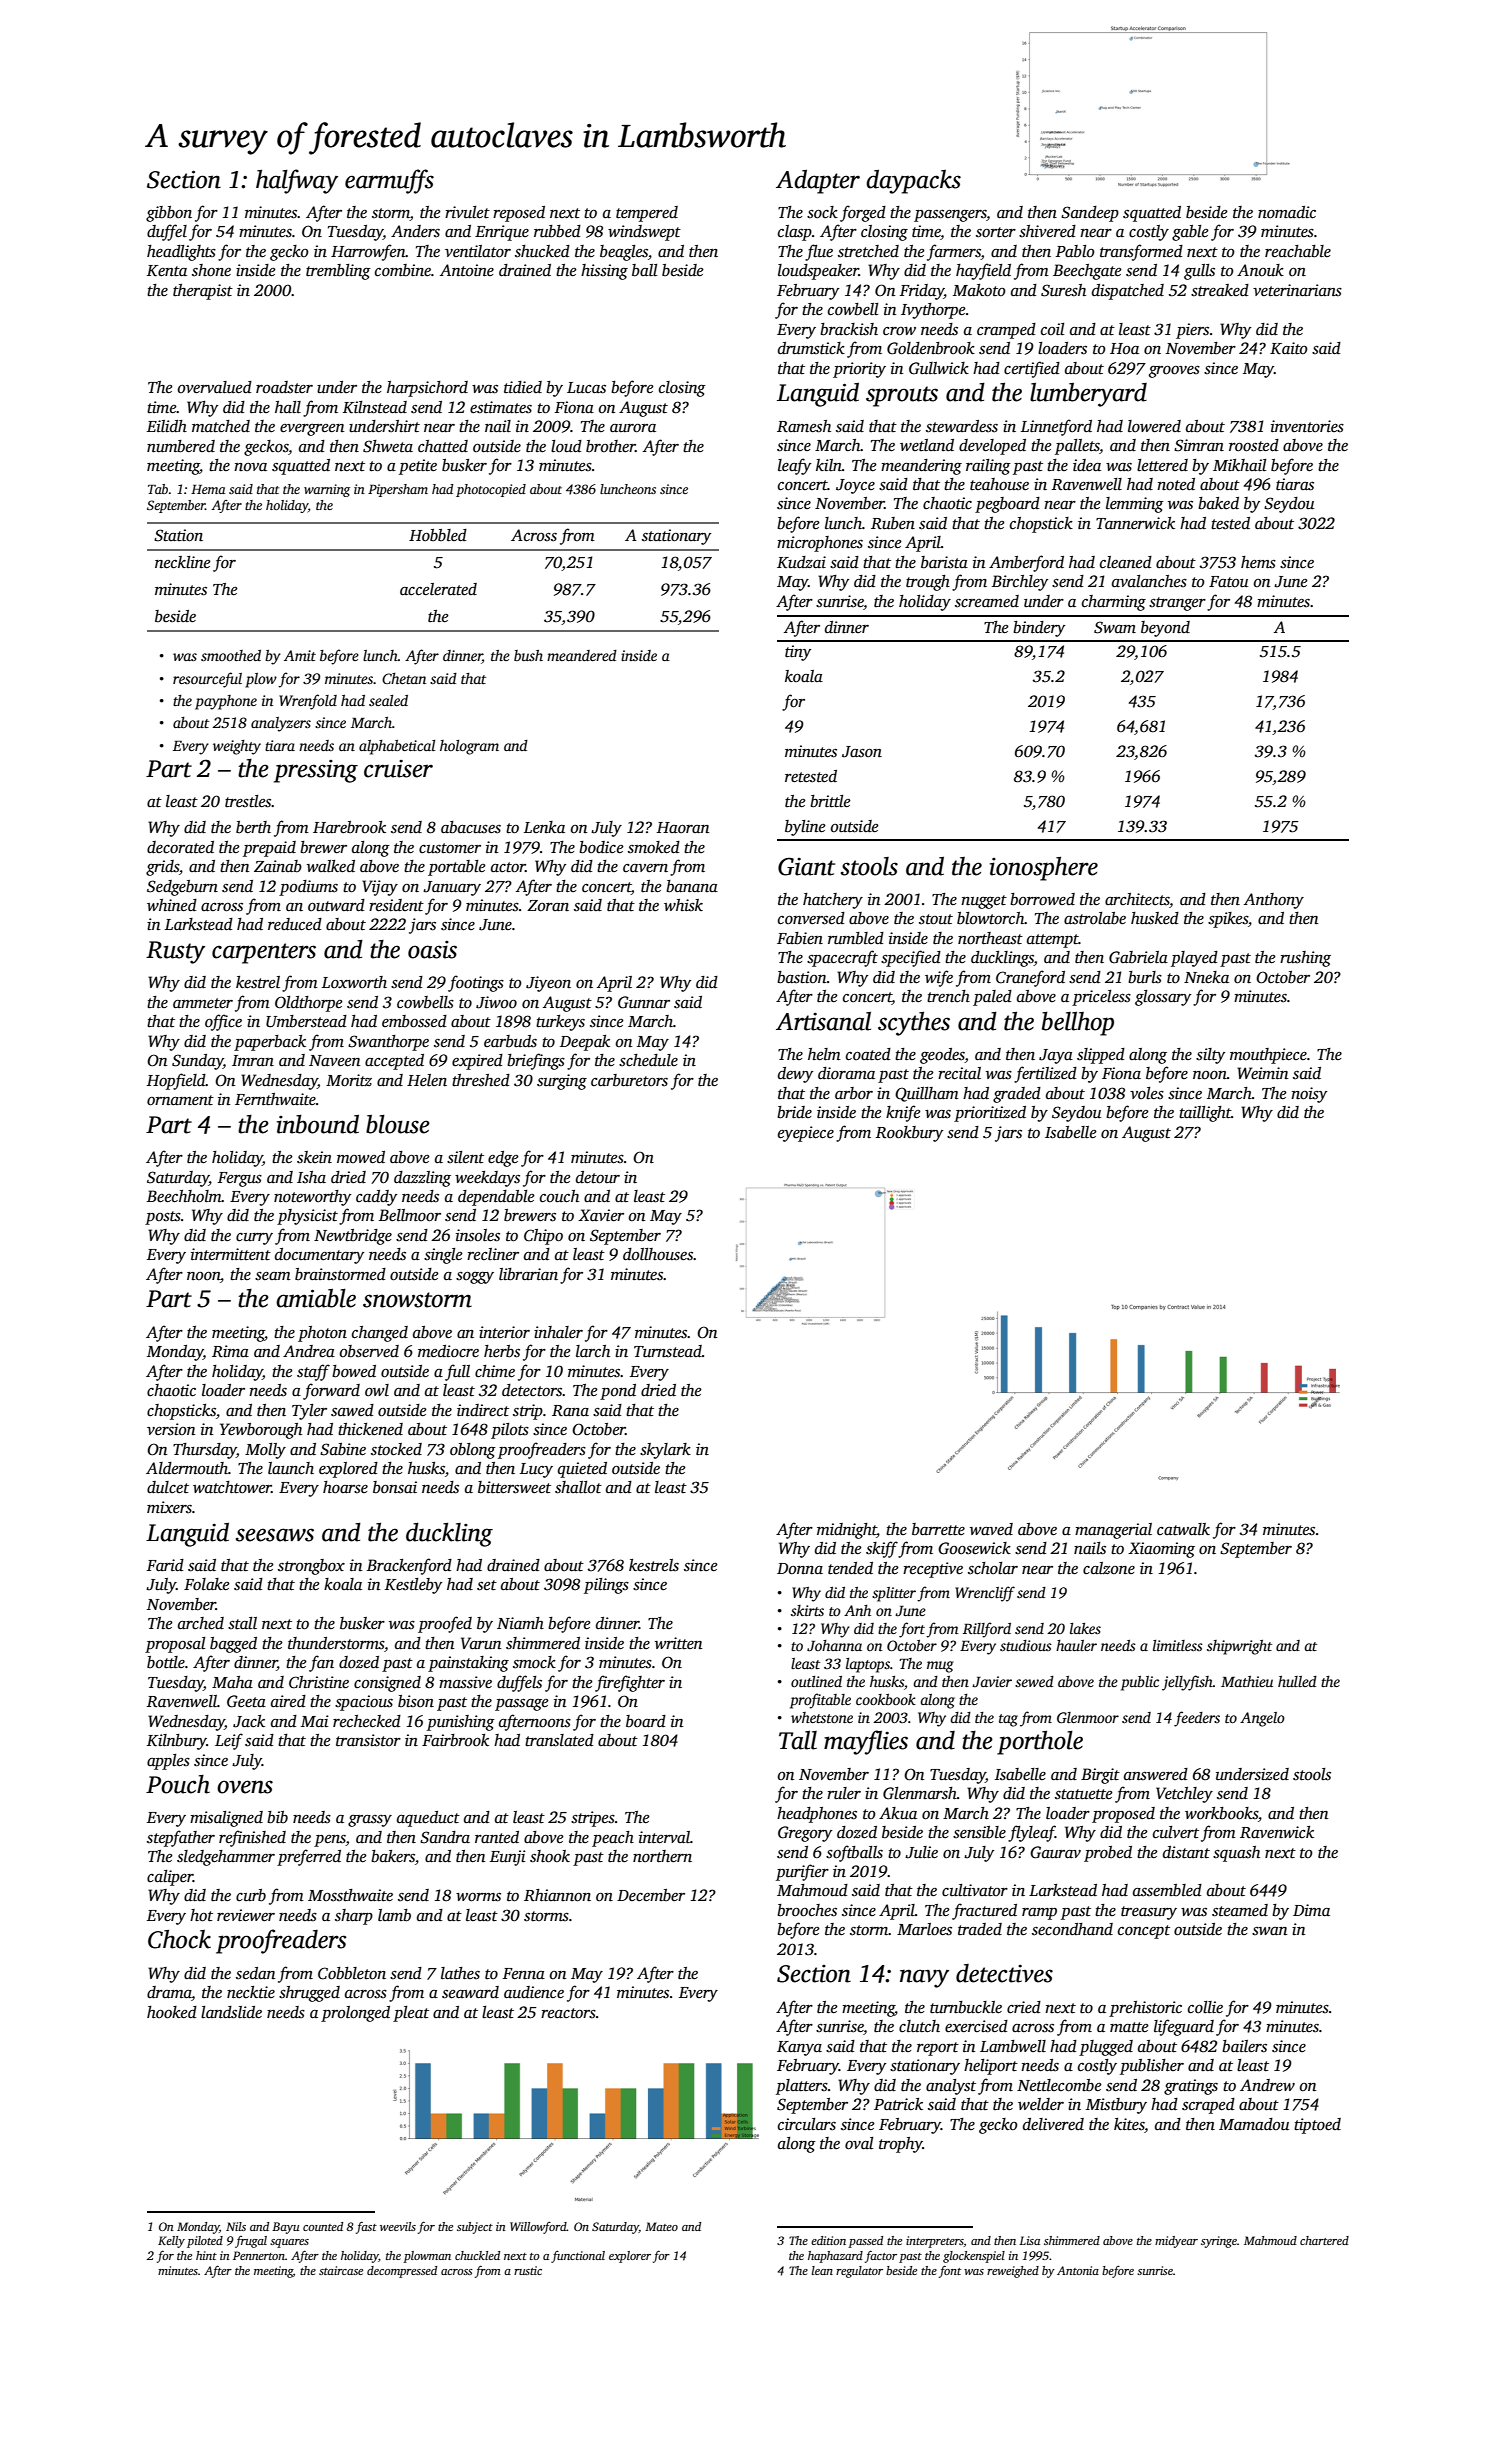 This document has height=2464, width=1496. I want to click on Antonia, so click(1078, 2270).
